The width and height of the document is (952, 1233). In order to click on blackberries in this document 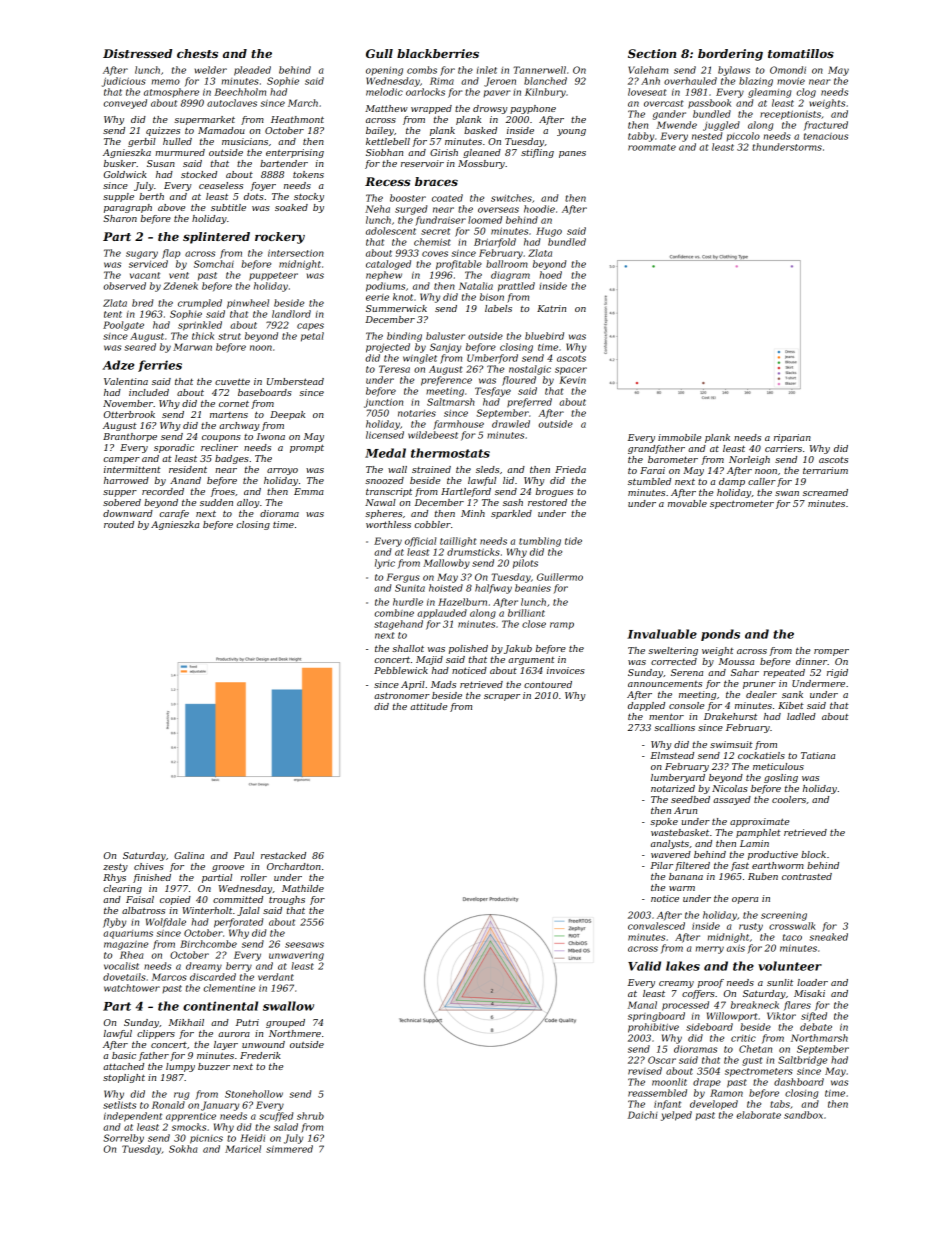, I will do `click(438, 53)`.
